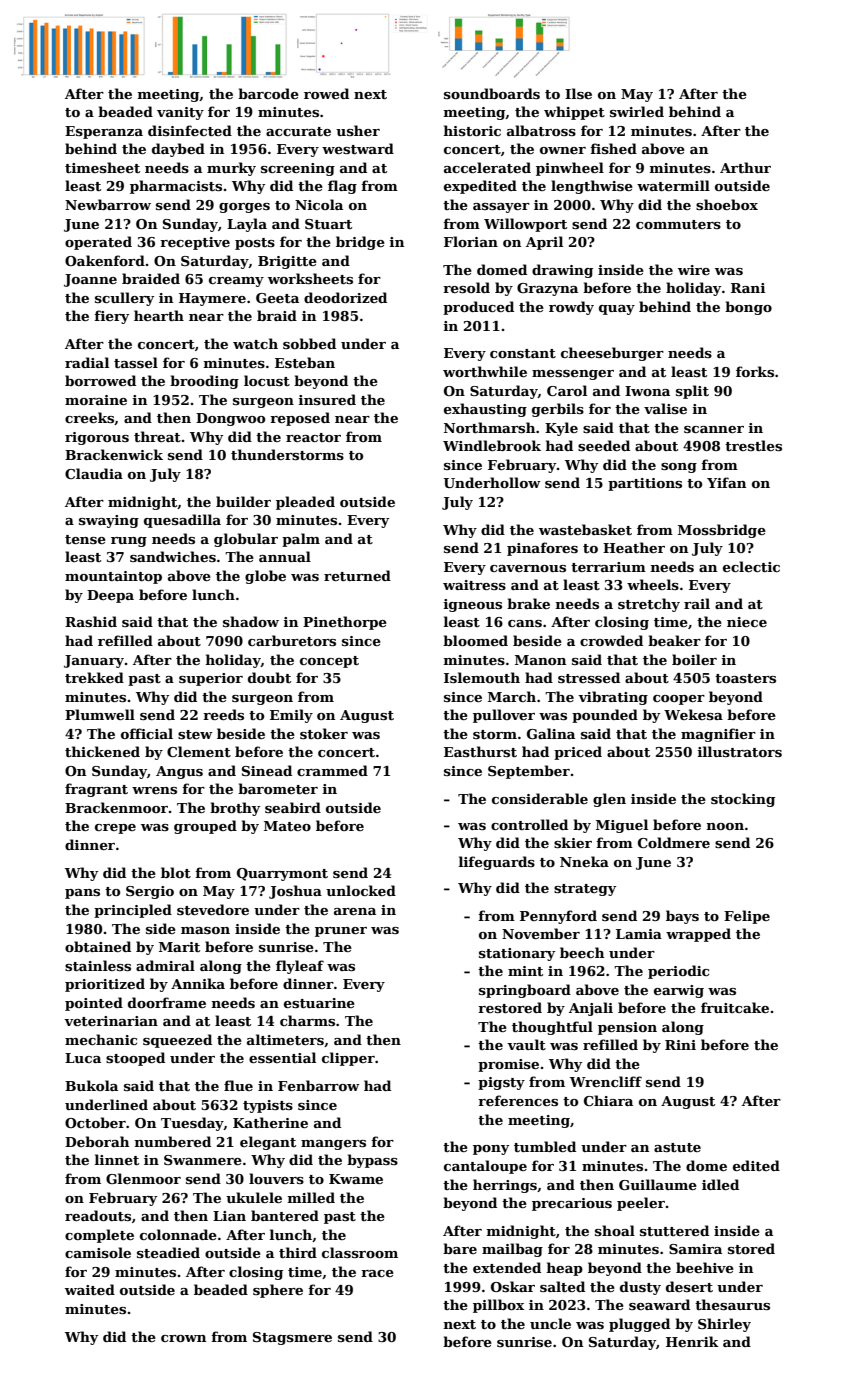  What do you see at coordinates (98, 1215) in the screenshot?
I see `readouts` at bounding box center [98, 1215].
